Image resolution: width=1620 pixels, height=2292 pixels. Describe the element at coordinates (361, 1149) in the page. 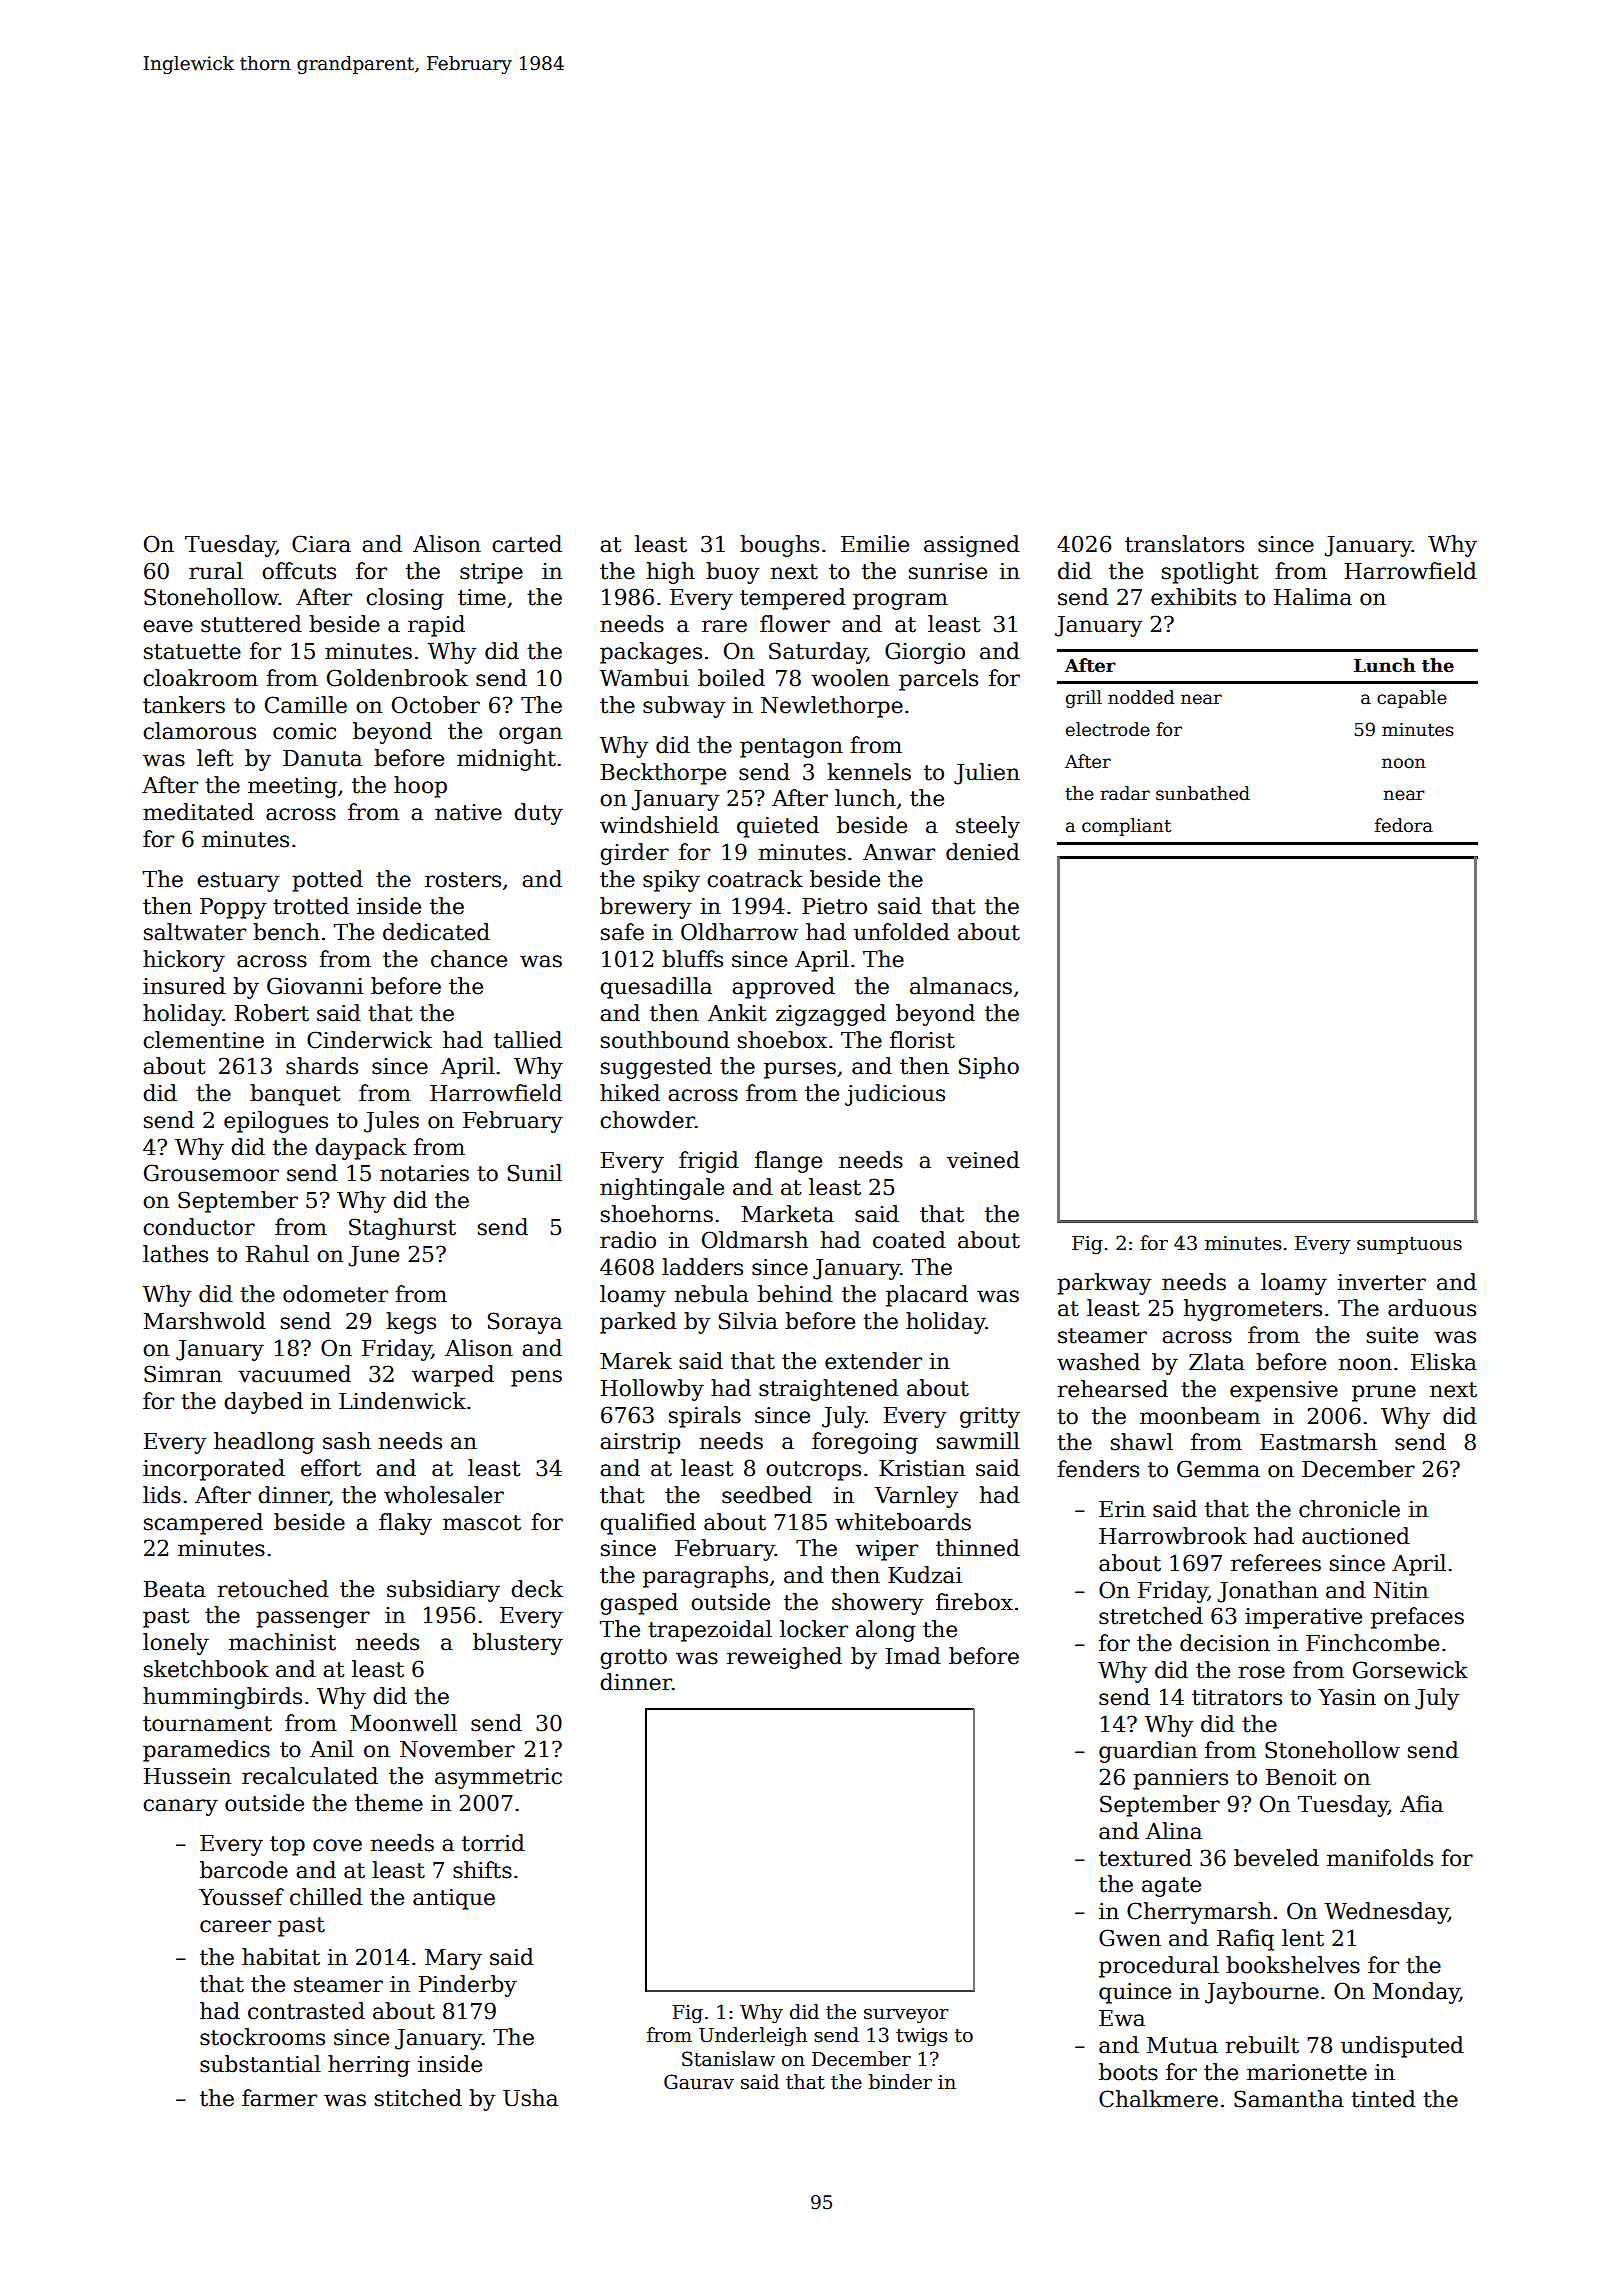

I see `daypack` at that location.
